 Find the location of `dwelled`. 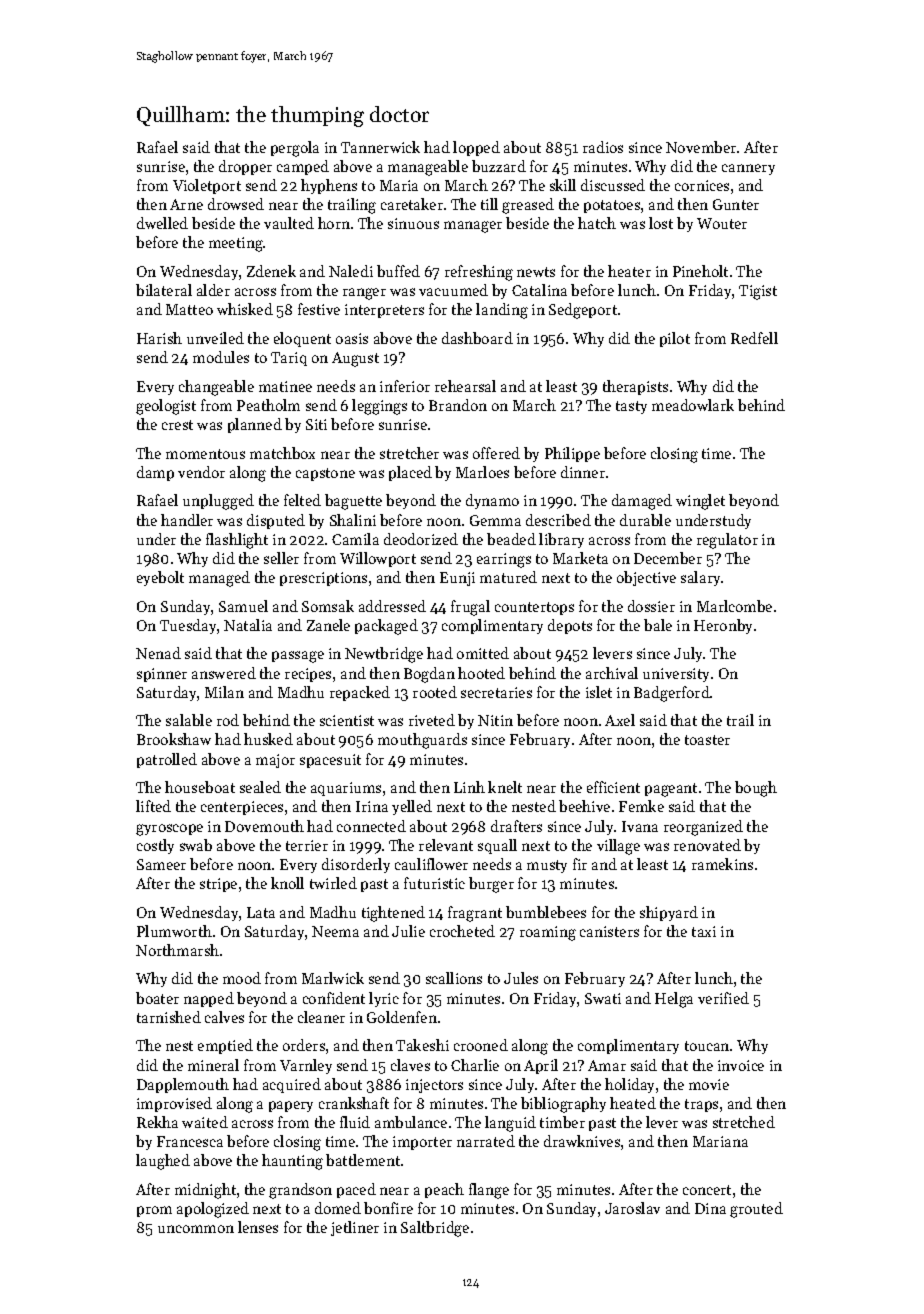

dwelled is located at coordinates (162, 223).
